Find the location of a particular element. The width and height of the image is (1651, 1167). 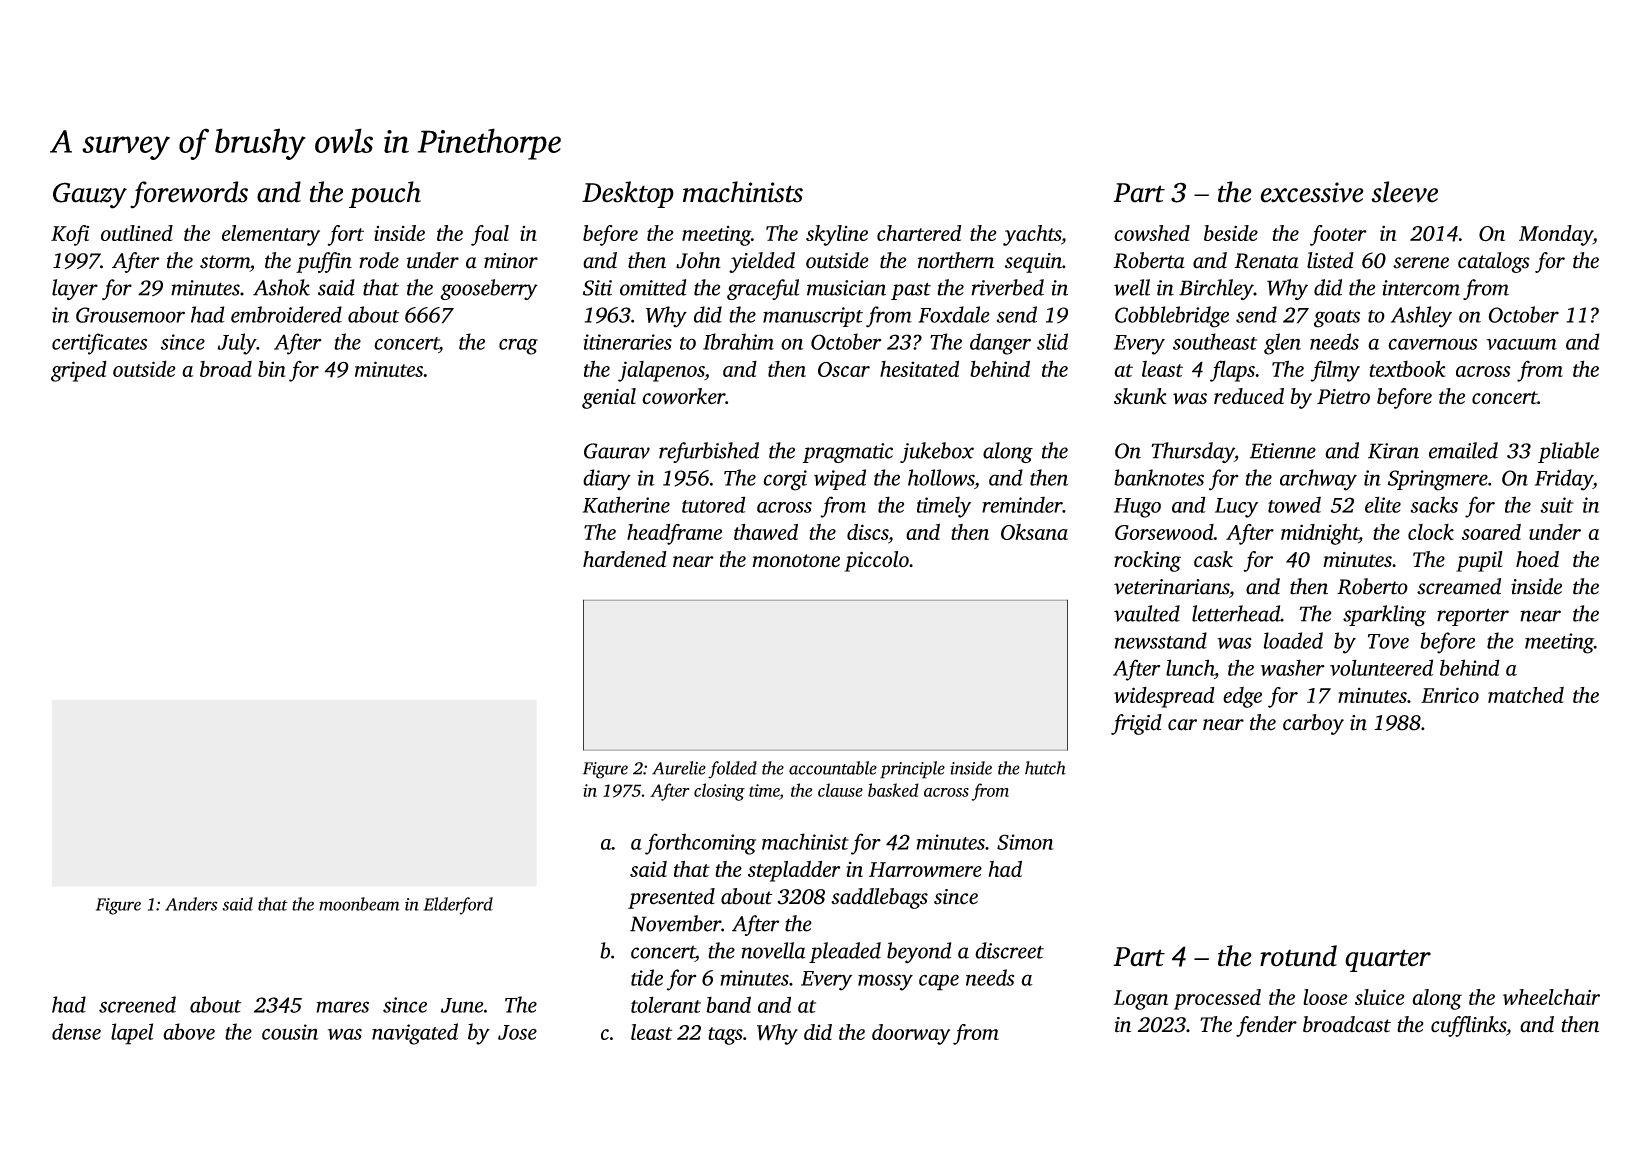

presented is located at coordinates (671, 898).
